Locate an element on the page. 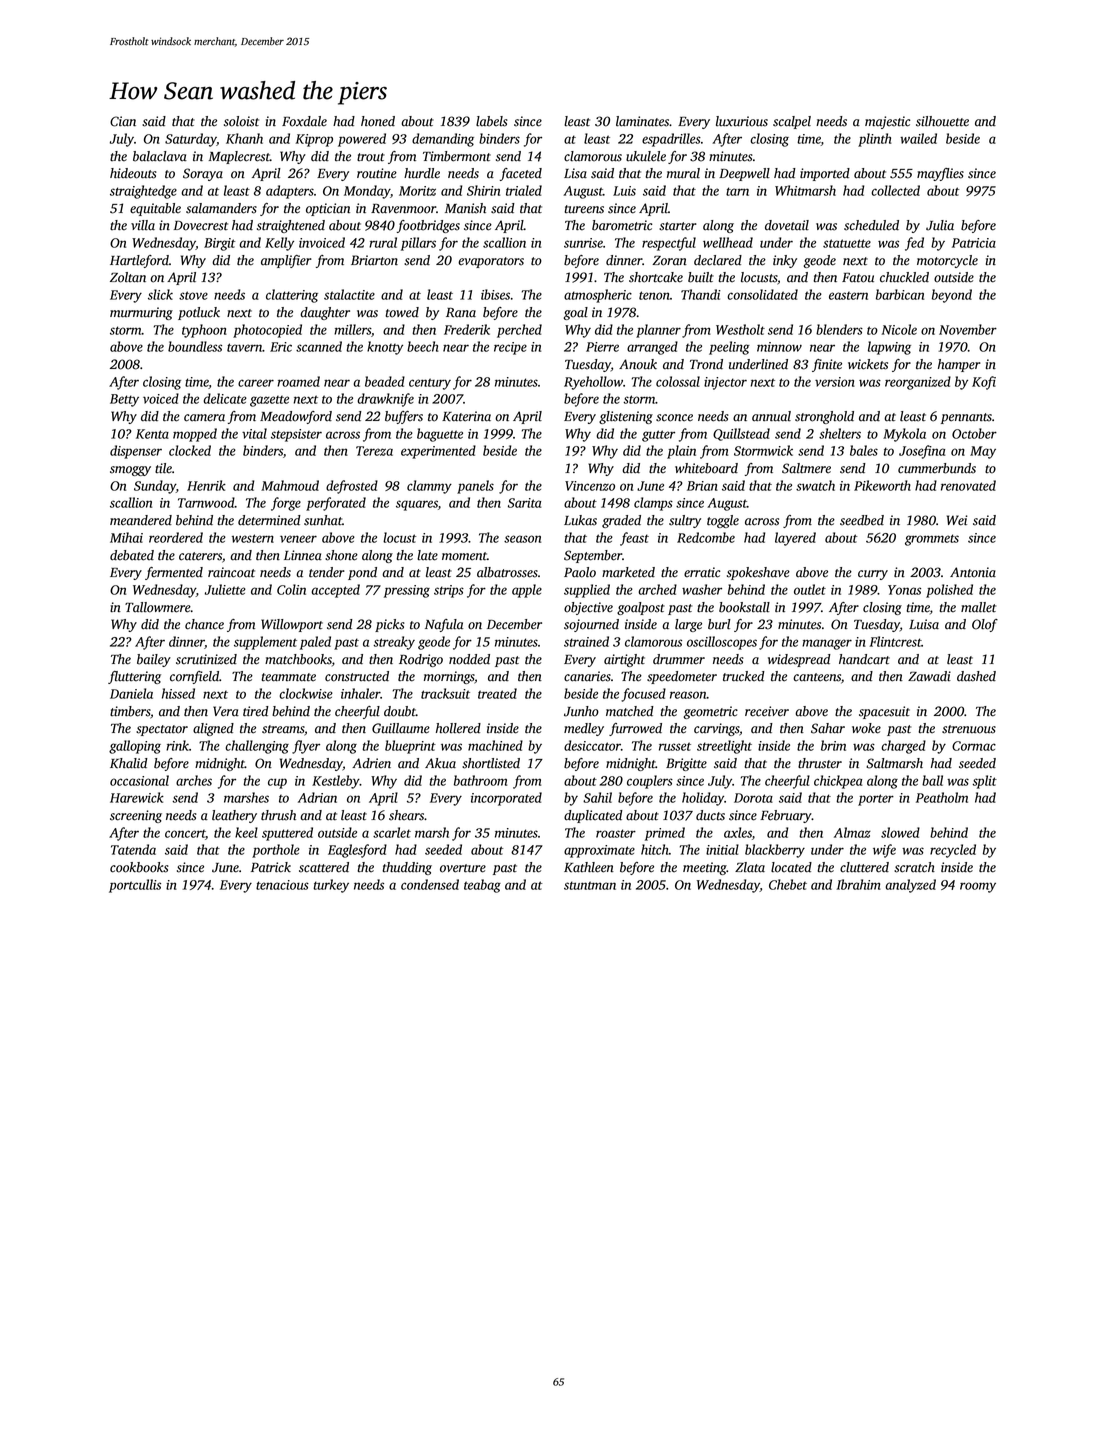 The image size is (1106, 1431). Saturday is located at coordinates (191, 140).
